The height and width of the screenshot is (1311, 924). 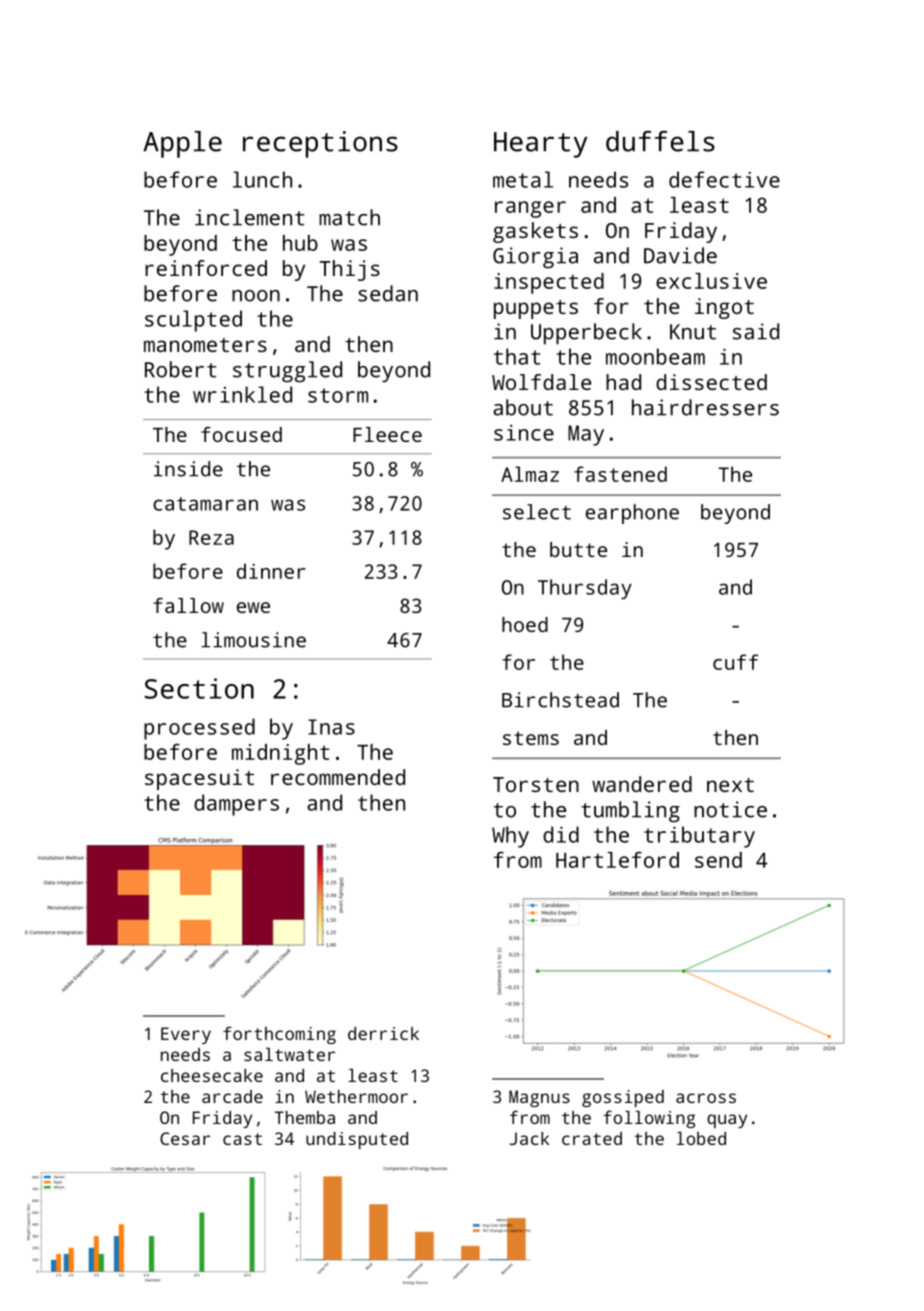 What do you see at coordinates (338, 395) in the screenshot?
I see `storm` at bounding box center [338, 395].
